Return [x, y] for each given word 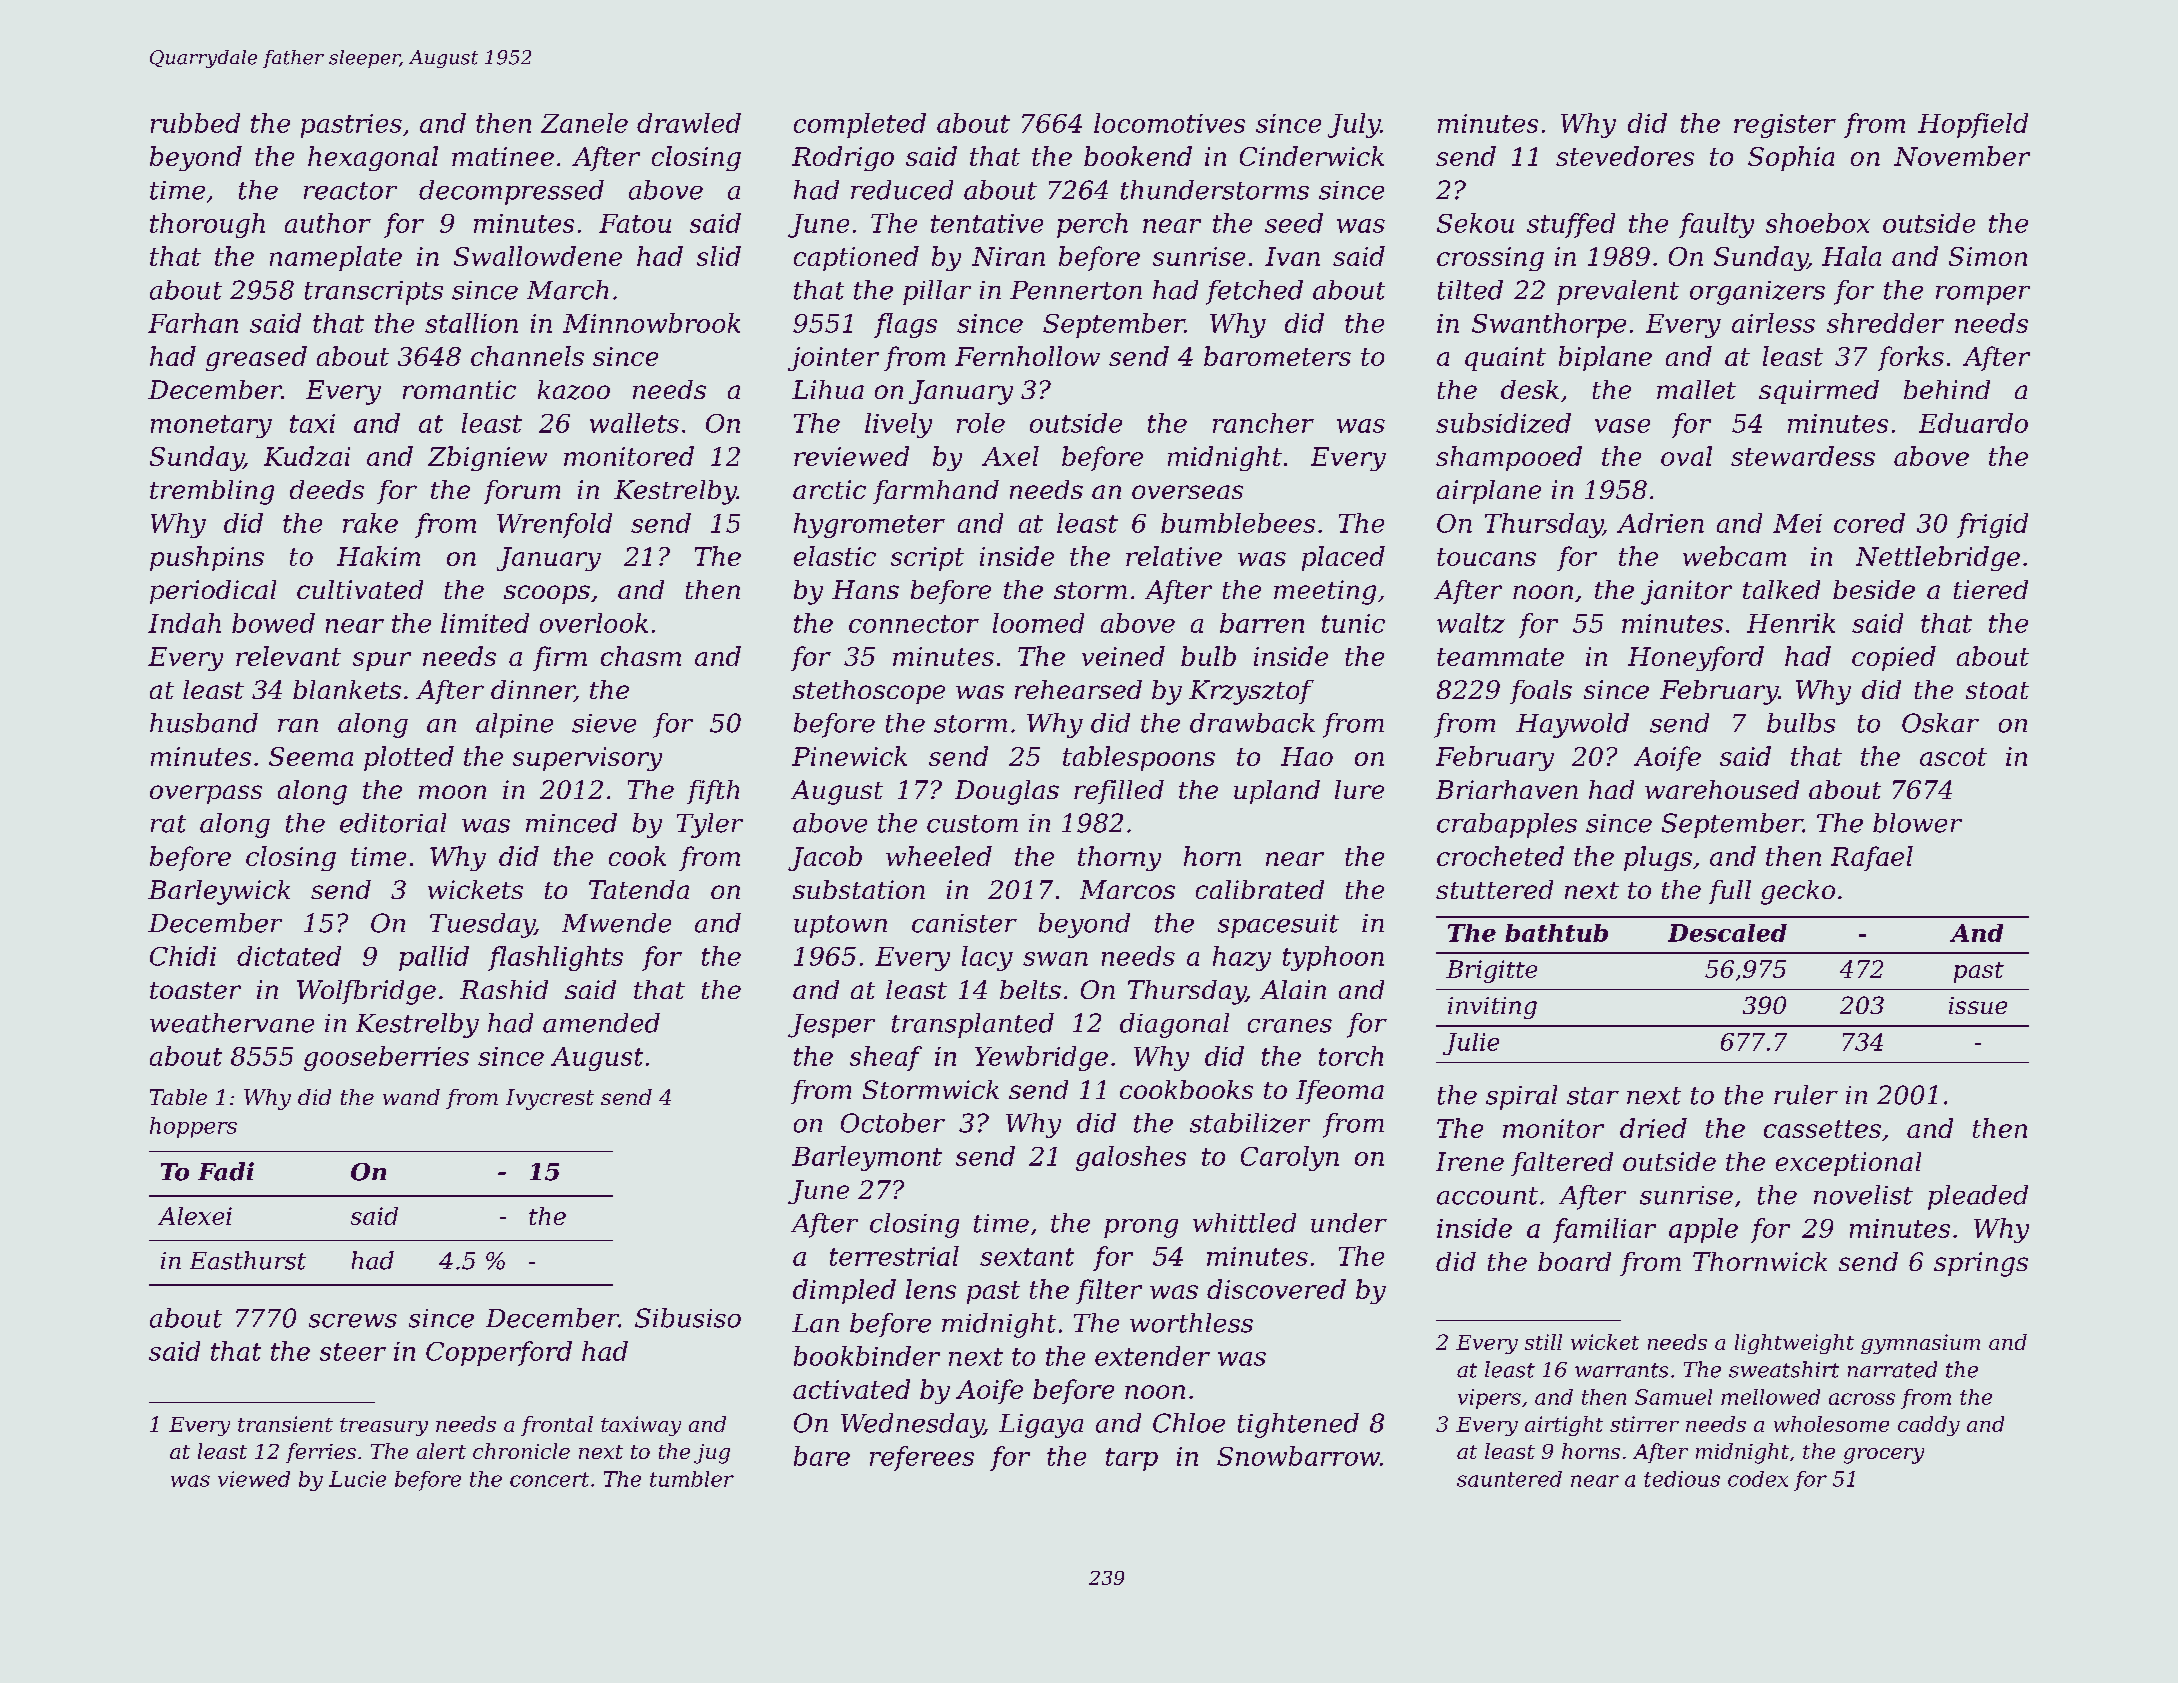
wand [411, 1097]
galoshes [1131, 1158]
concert [549, 1479]
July [1354, 125]
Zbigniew [487, 458]
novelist [1863, 1195]
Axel [1010, 456]
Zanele [584, 123]
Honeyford [1696, 658]
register [1785, 126]
